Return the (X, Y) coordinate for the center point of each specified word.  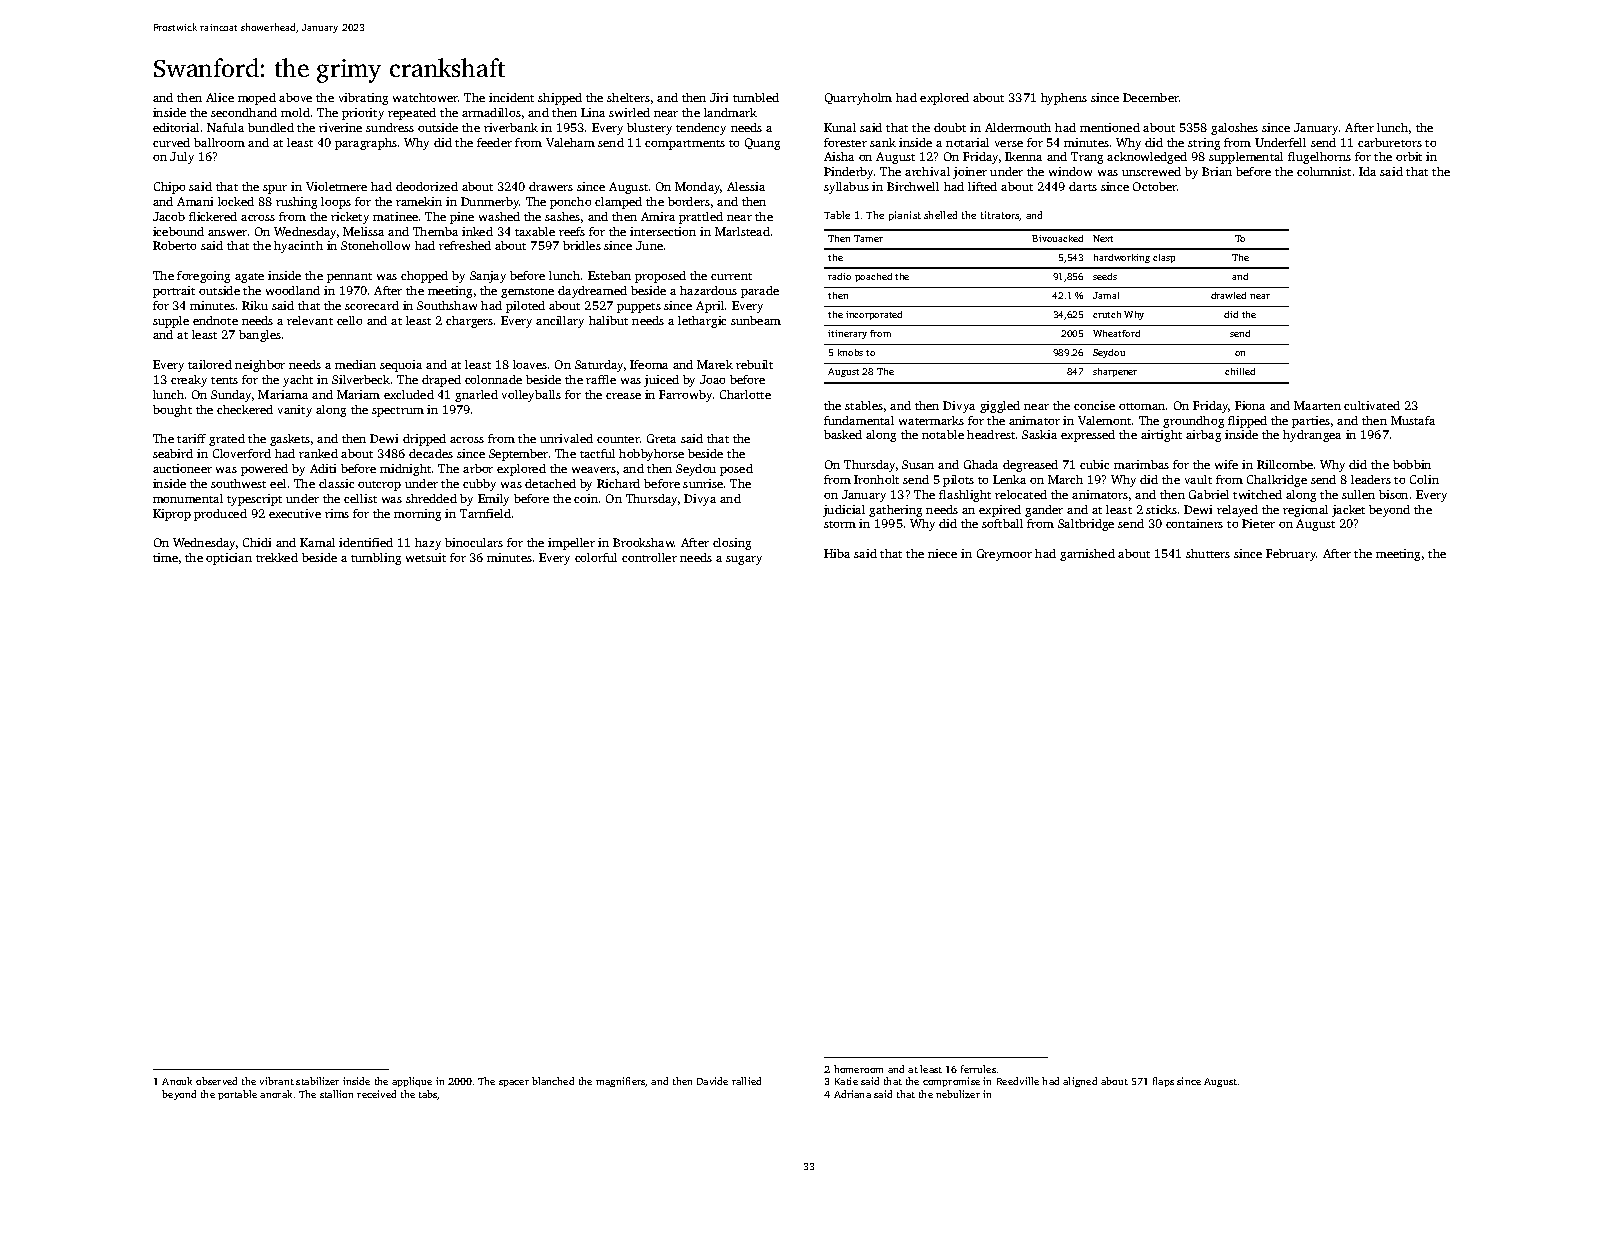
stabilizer (317, 1081)
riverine (340, 127)
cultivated (1372, 405)
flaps (1163, 1082)
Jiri (719, 97)
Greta (661, 438)
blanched (553, 1081)
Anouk (177, 1081)
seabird (173, 453)
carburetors (1390, 142)
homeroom (858, 1069)
